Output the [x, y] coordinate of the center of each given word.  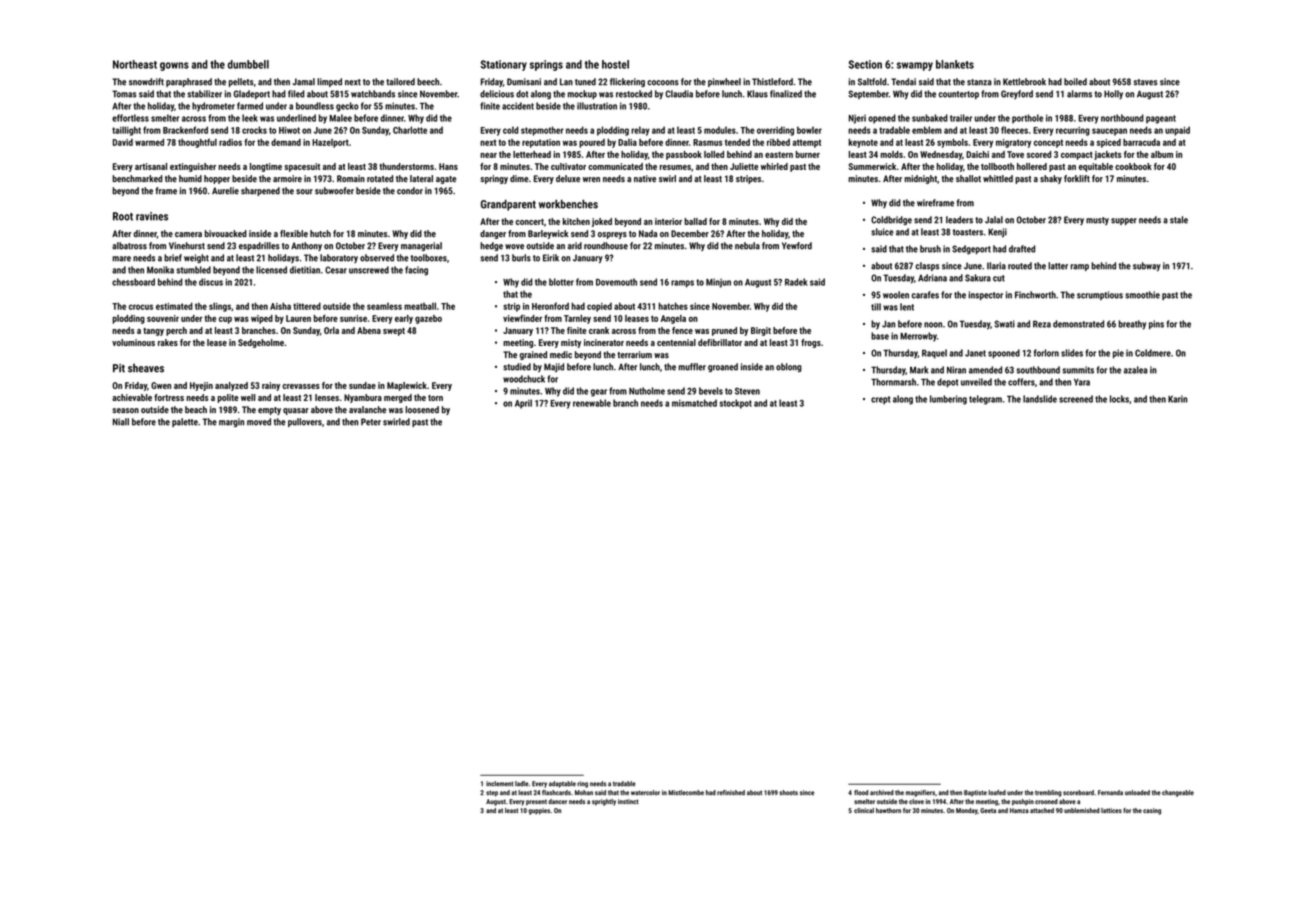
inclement [499, 784]
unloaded [1137, 793]
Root [123, 216]
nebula [747, 246]
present [536, 802]
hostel [615, 64]
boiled [1075, 82]
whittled [998, 178]
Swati [1004, 324]
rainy [271, 386]
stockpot [736, 404]
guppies [539, 811]
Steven [747, 391]
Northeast [135, 64]
